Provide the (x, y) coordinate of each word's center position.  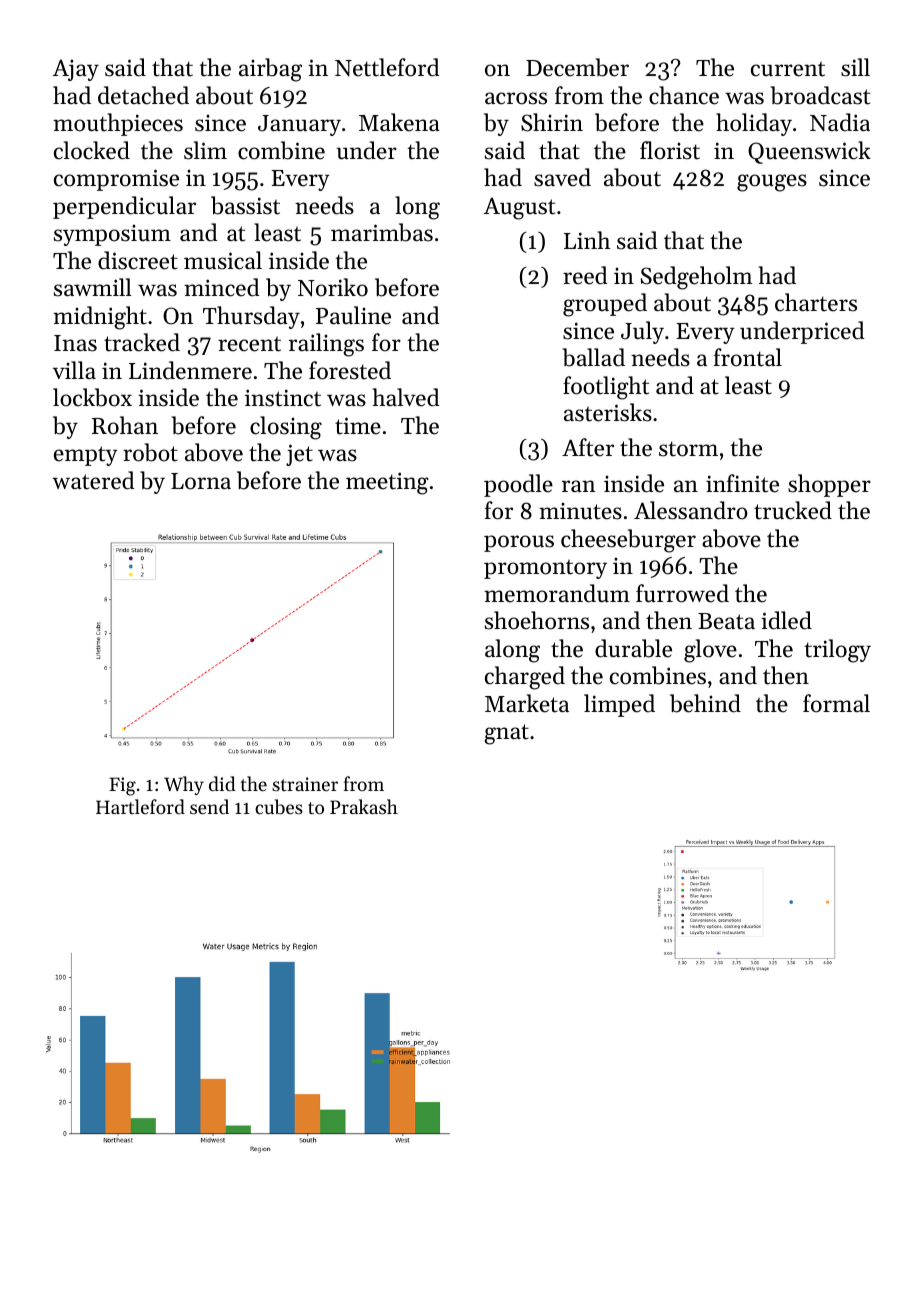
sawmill (93, 287)
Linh (587, 240)
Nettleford (387, 67)
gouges (772, 183)
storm (688, 449)
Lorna (201, 481)
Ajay (76, 70)
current (788, 69)
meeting (387, 483)
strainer (305, 784)
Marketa (527, 703)
